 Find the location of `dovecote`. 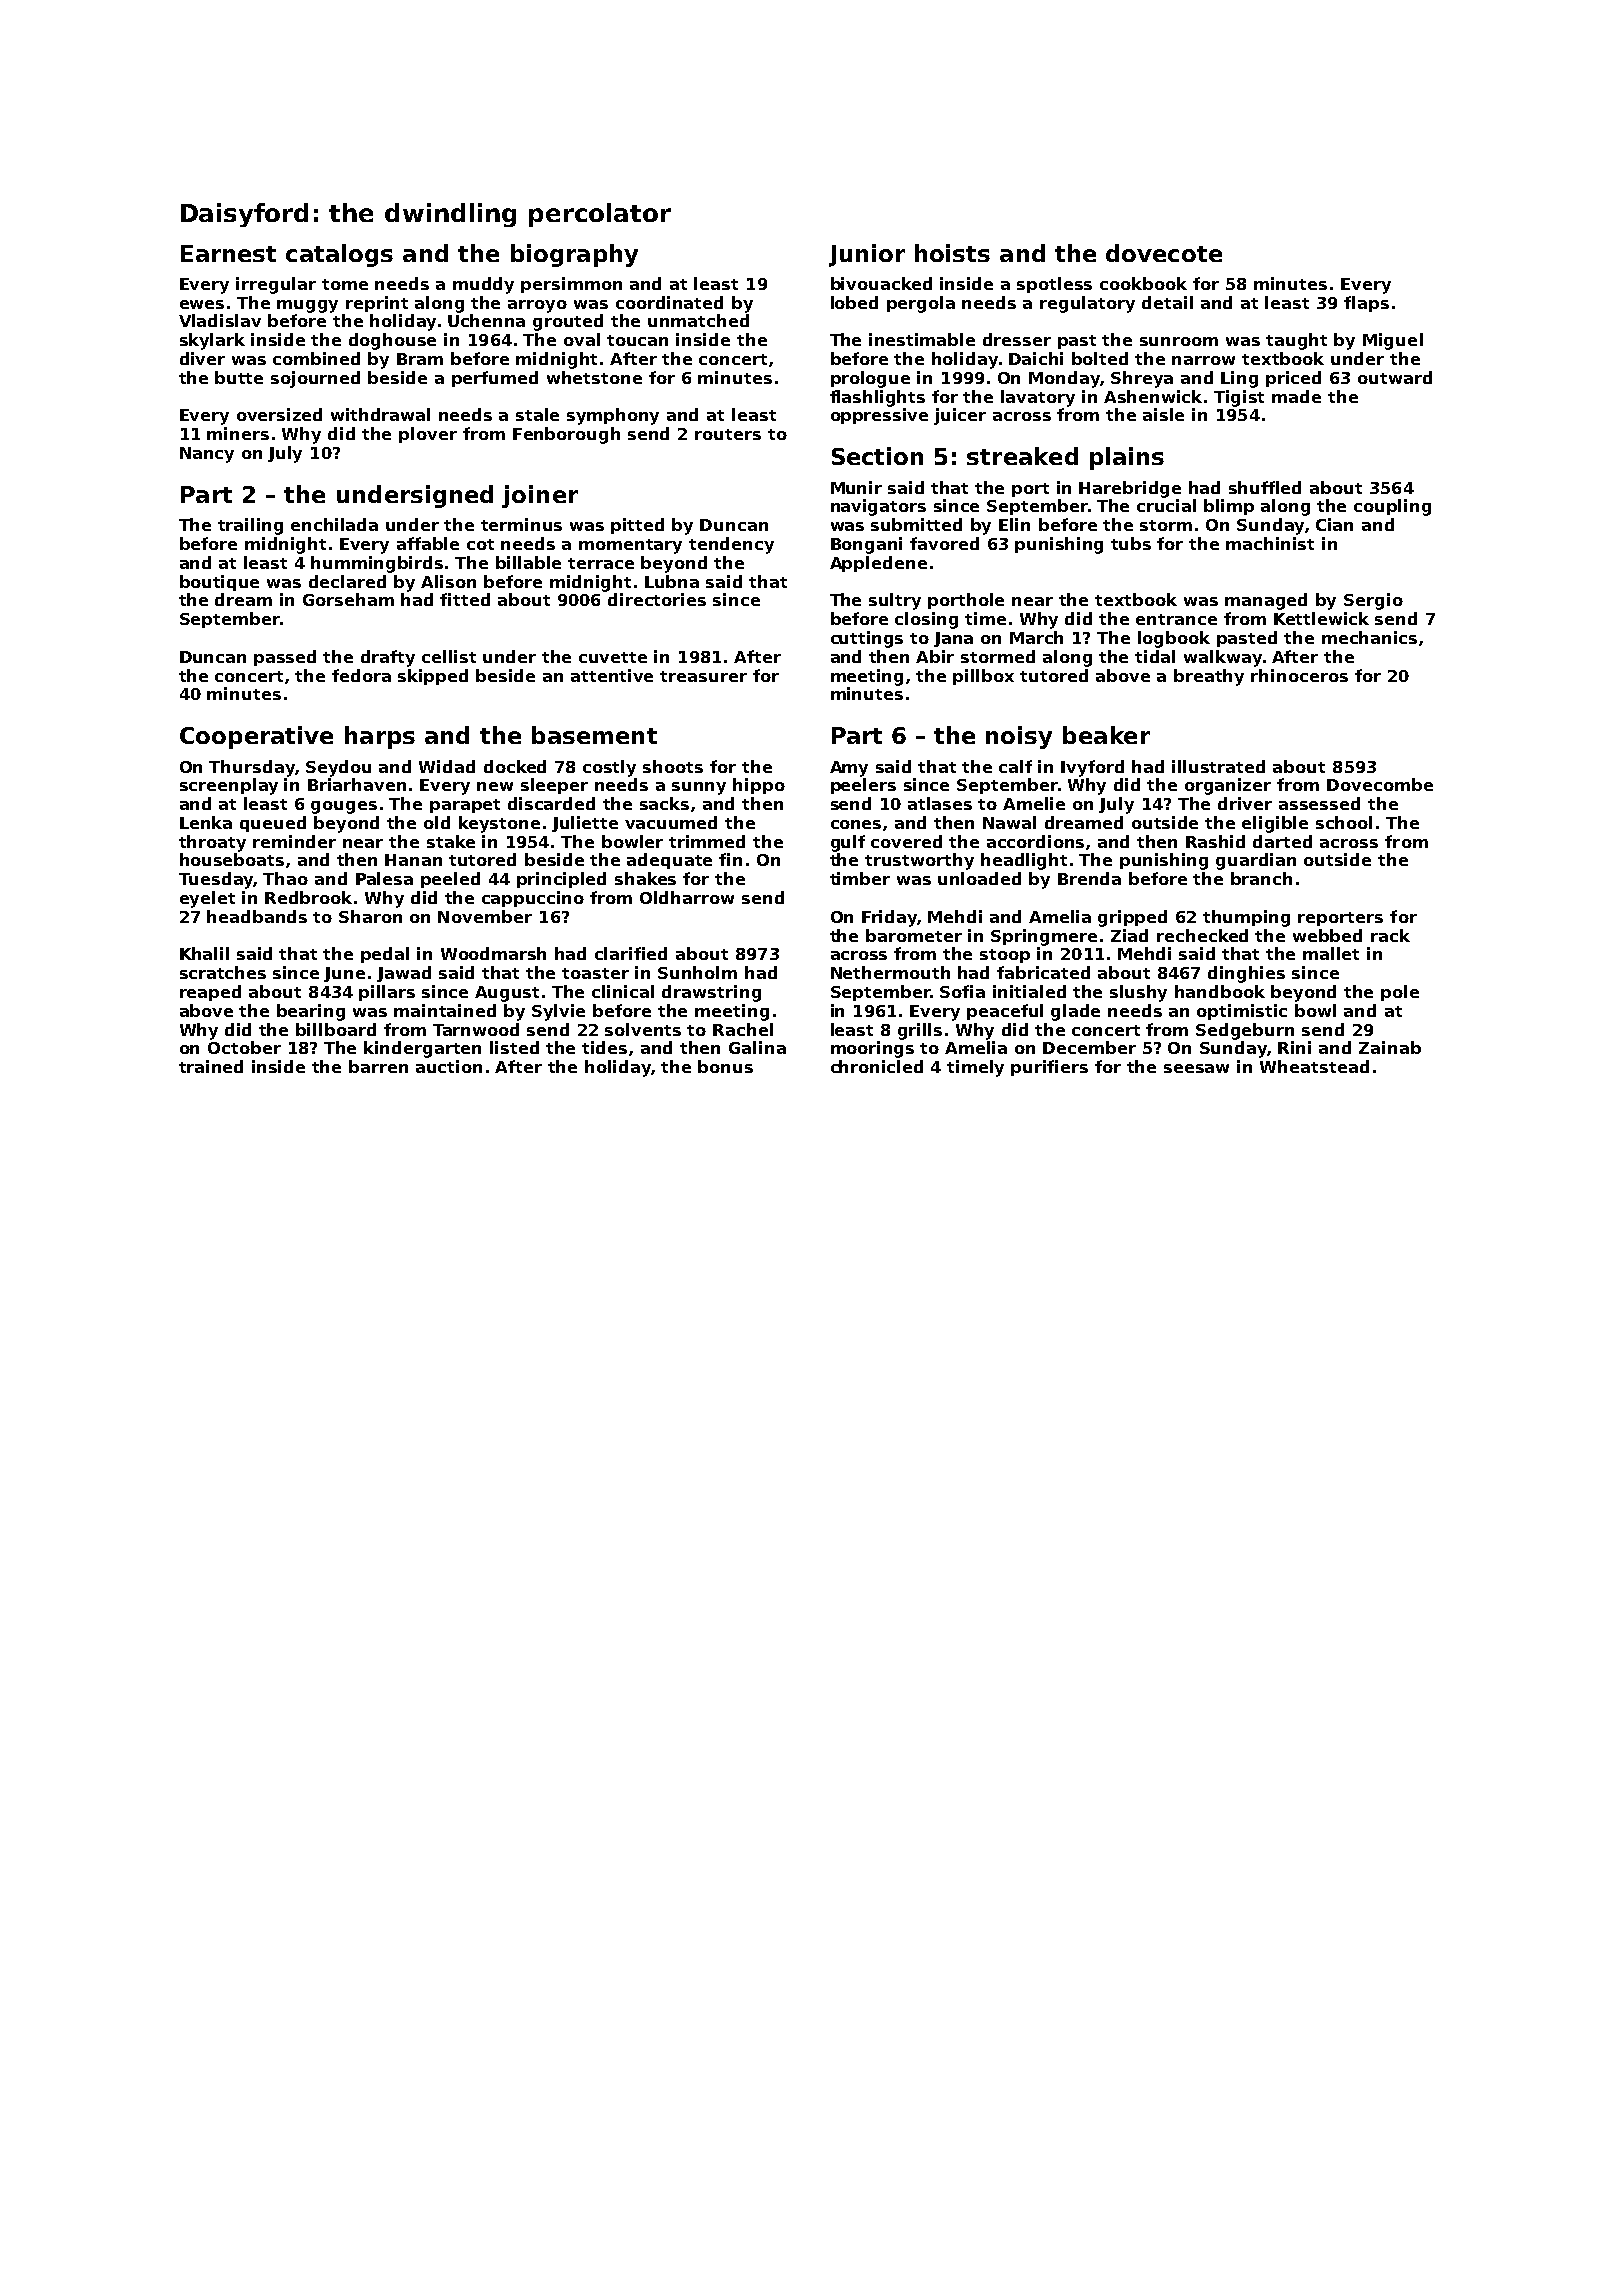

dovecote is located at coordinates (1164, 253).
